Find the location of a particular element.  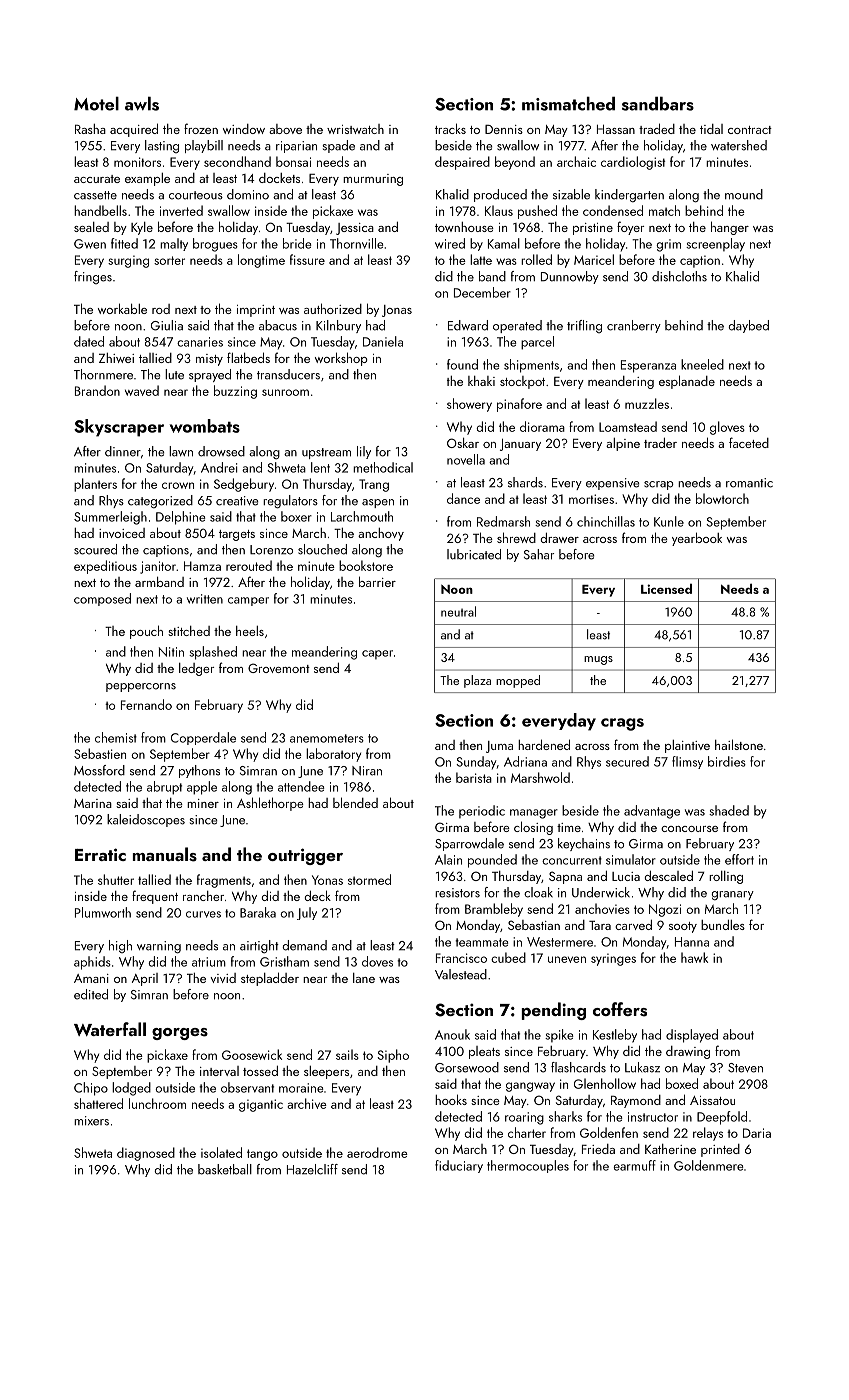

upstream is located at coordinates (326, 453).
